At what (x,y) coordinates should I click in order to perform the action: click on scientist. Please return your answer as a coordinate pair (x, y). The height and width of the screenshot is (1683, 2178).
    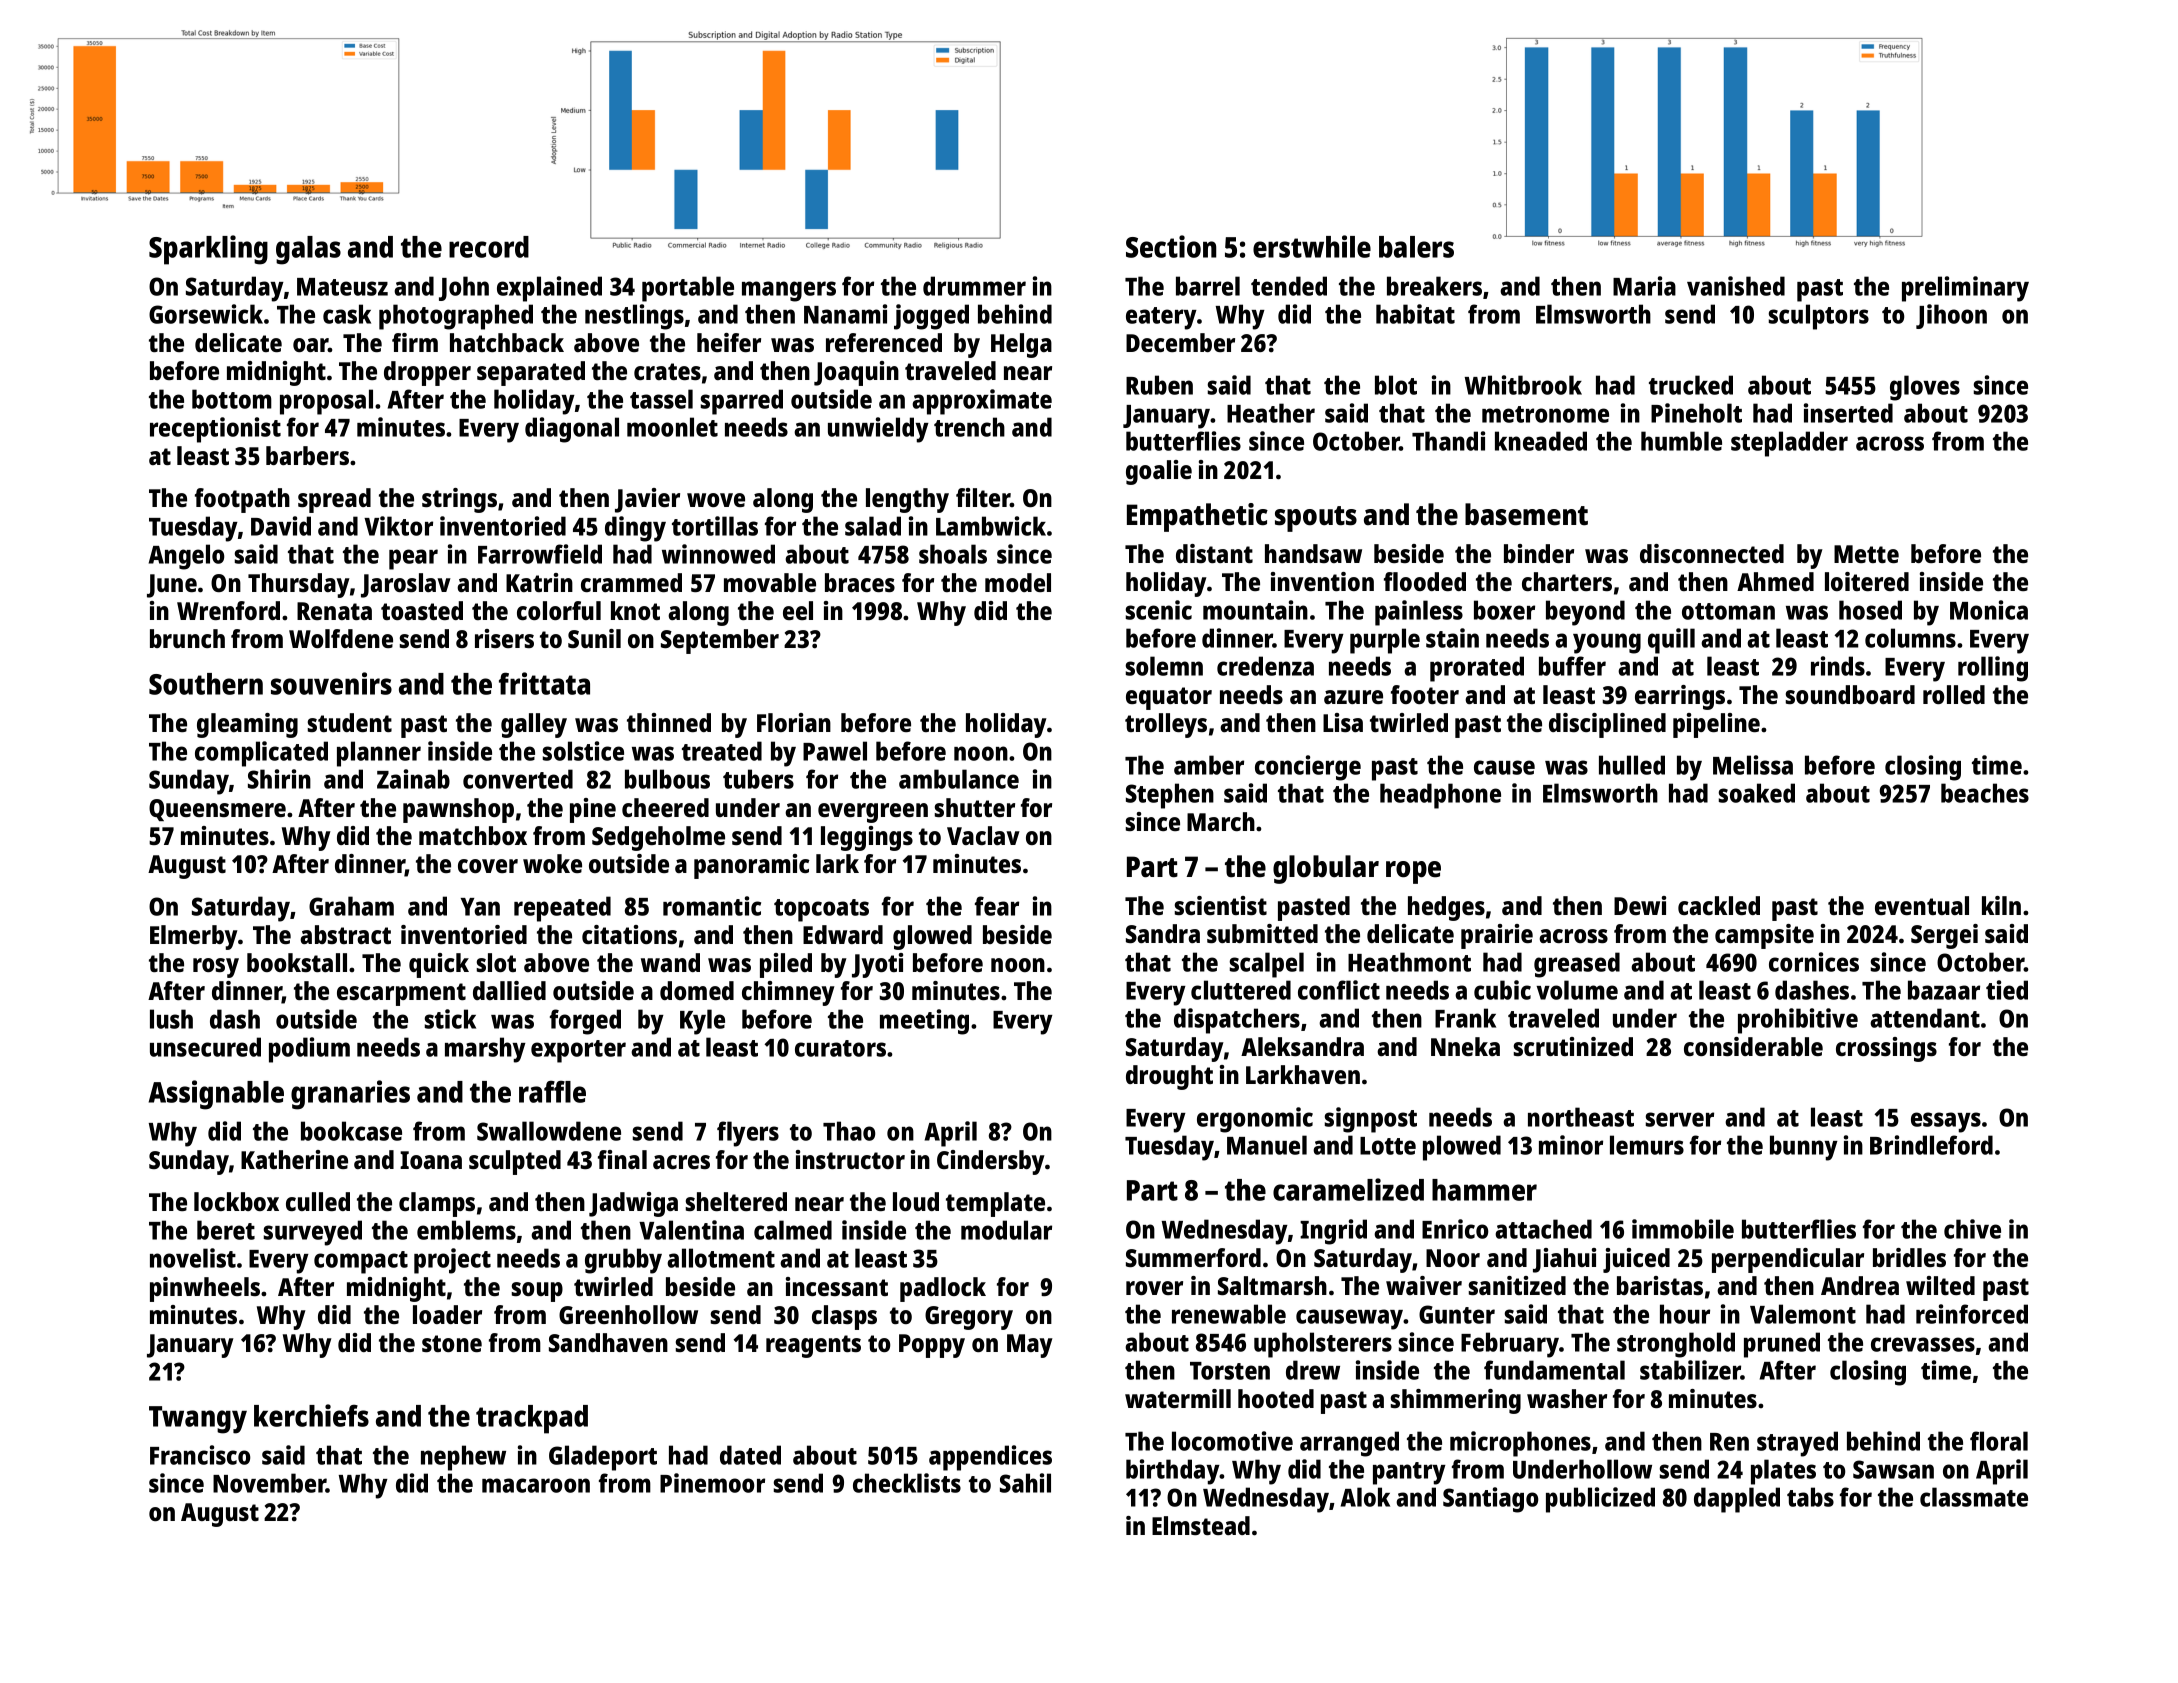
    Looking at the image, I should click on (1221, 905).
